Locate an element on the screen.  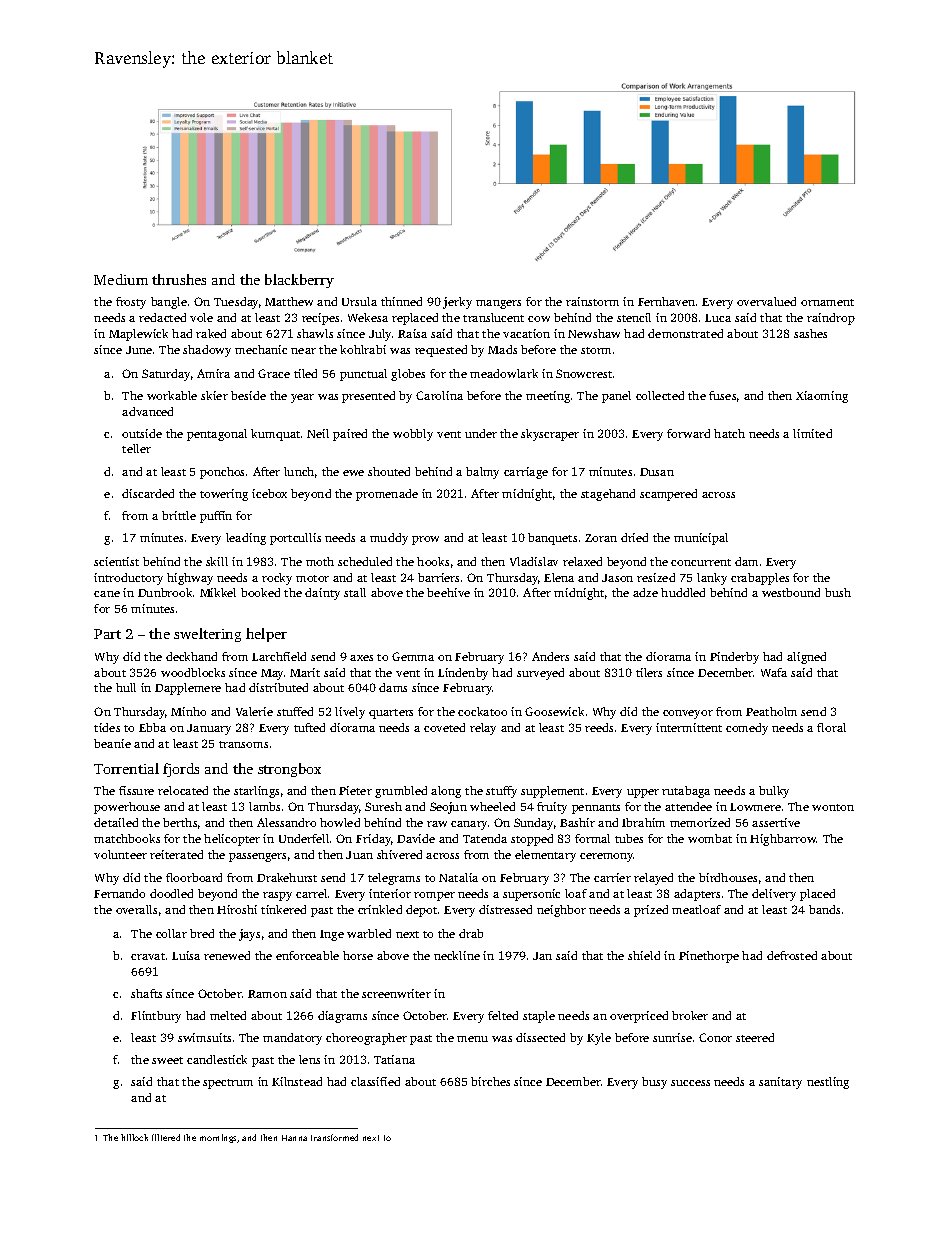
interior is located at coordinates (390, 893).
